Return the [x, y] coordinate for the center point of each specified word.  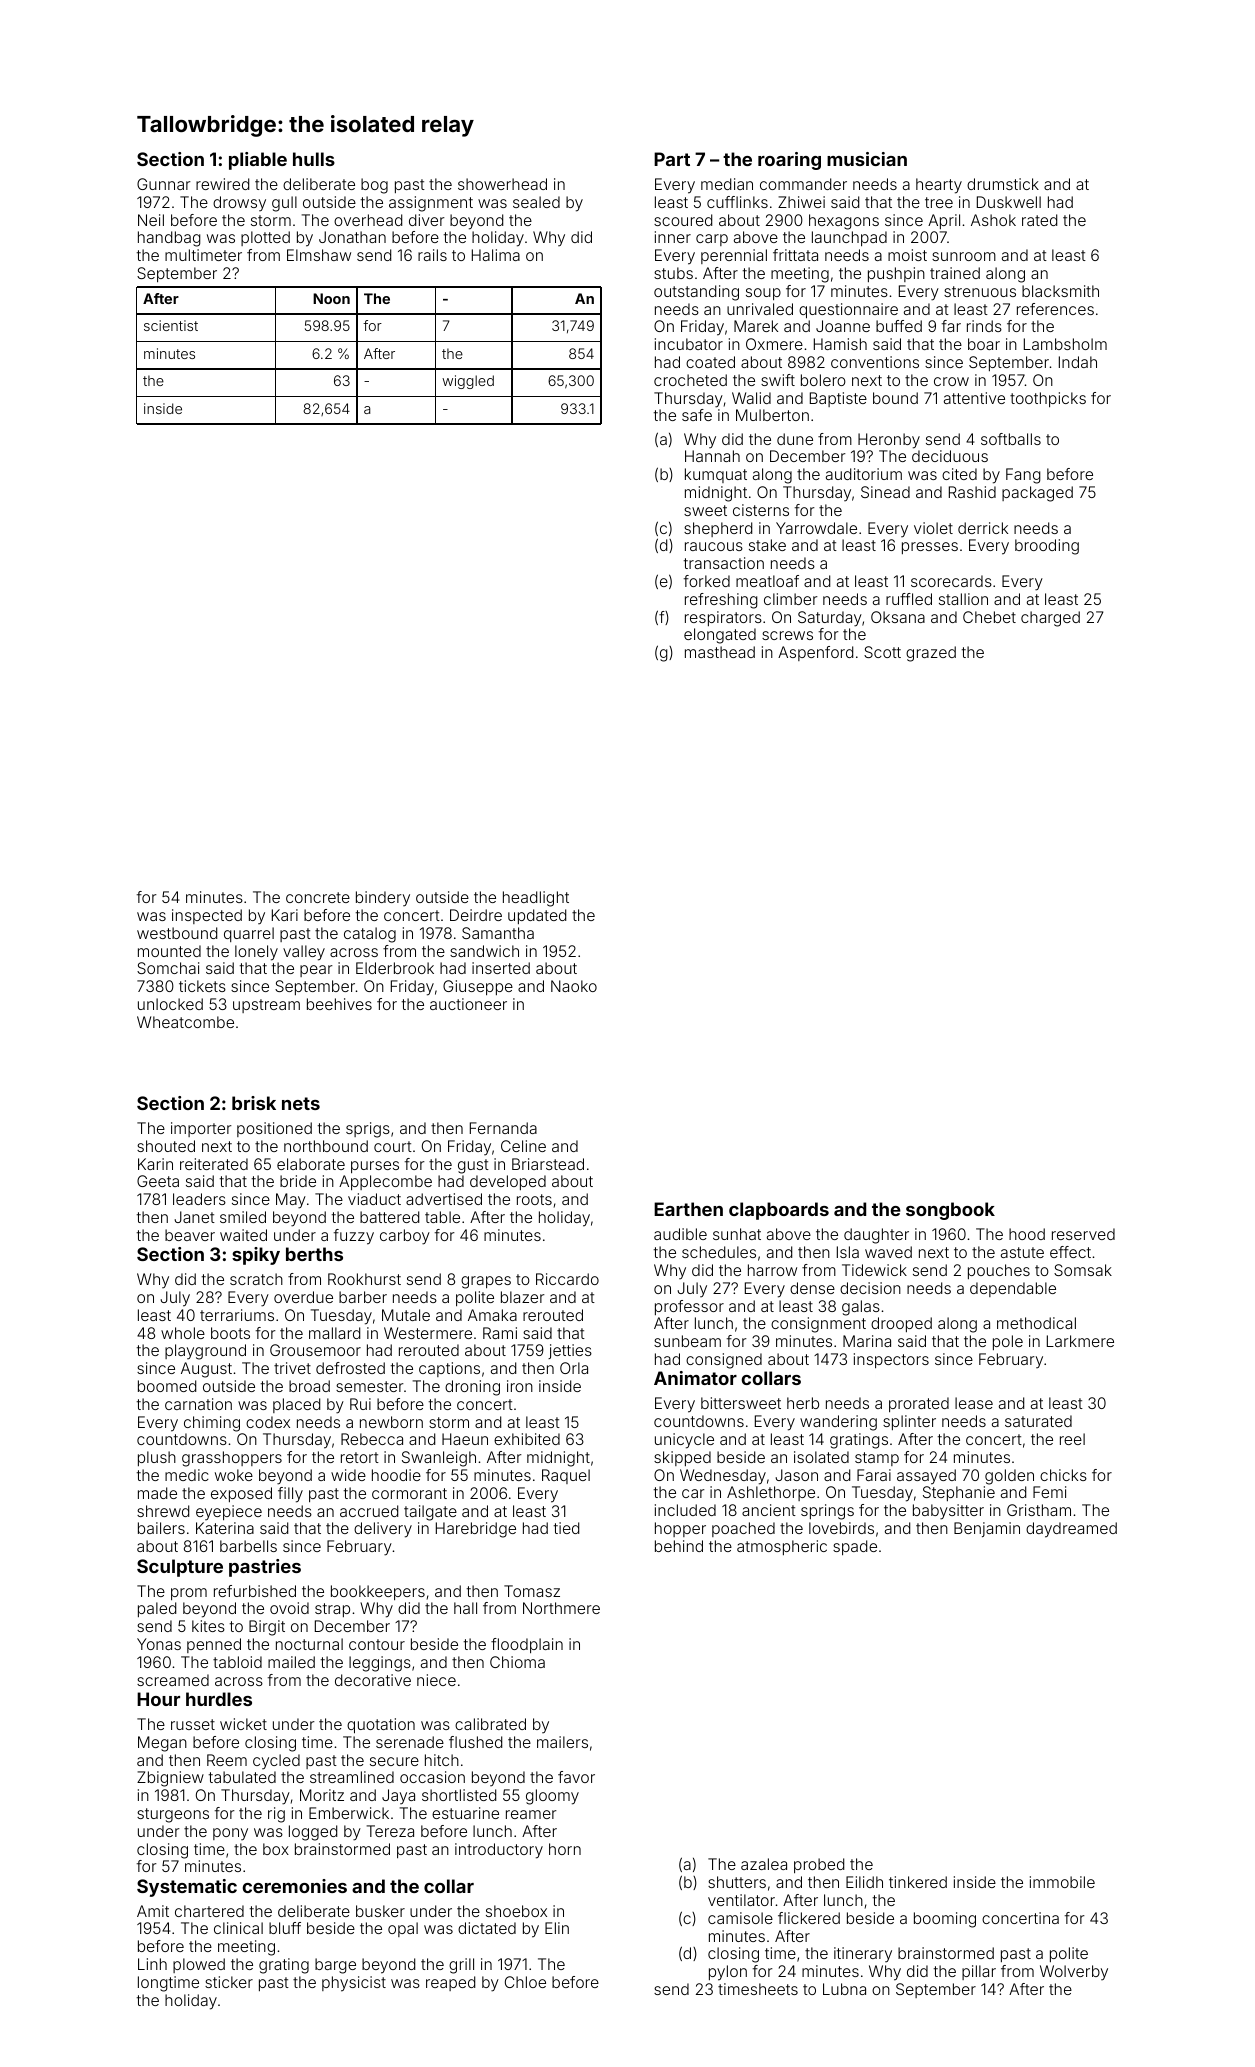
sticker [229, 1982]
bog [374, 186]
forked [707, 581]
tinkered [918, 1882]
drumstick [1003, 184]
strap [332, 1610]
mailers [562, 1742]
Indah [1078, 362]
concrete [318, 897]
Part [672, 159]
